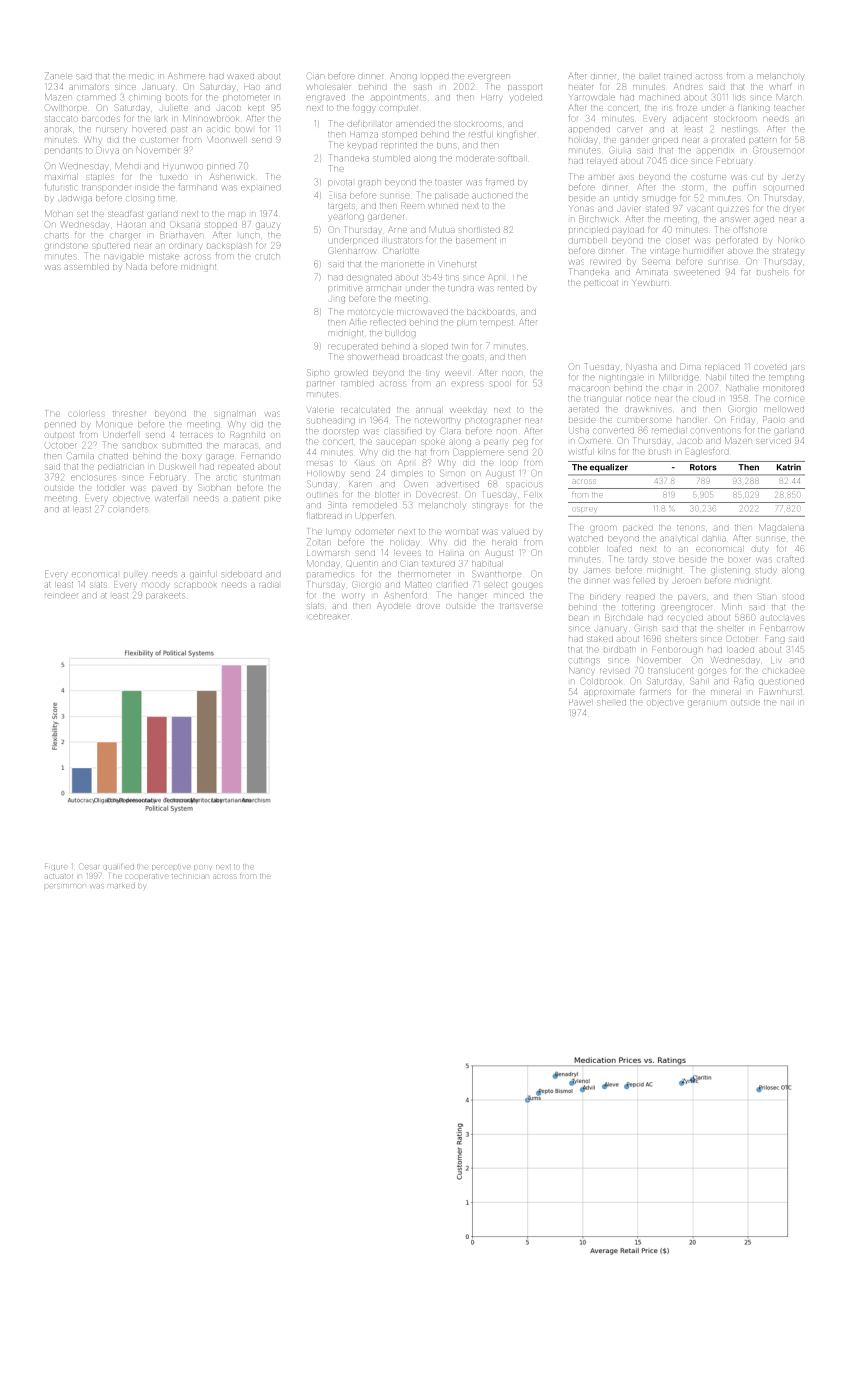  What do you see at coordinates (341, 207) in the screenshot?
I see `targets` at bounding box center [341, 207].
